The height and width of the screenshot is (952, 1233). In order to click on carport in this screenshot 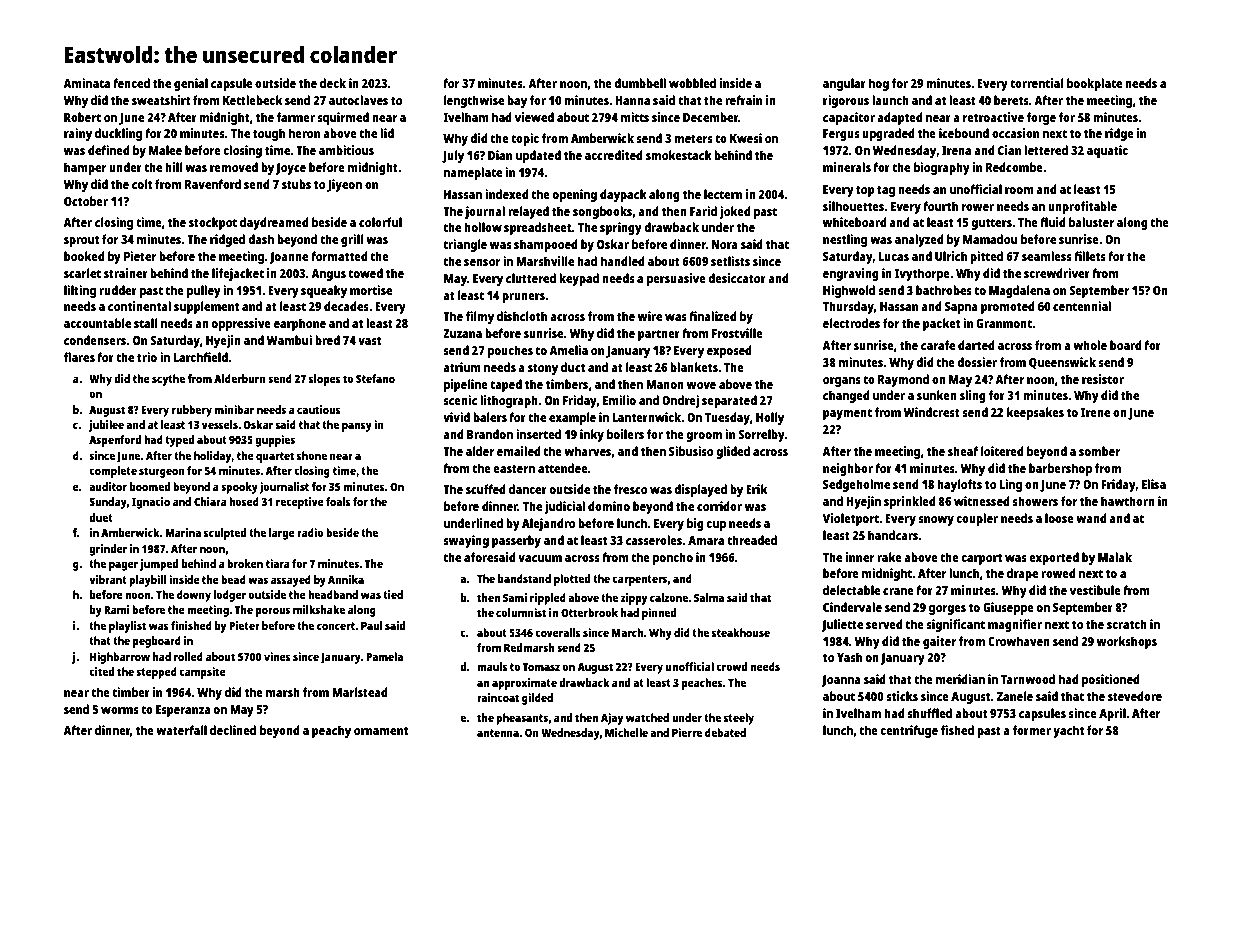, I will do `click(981, 559)`.
